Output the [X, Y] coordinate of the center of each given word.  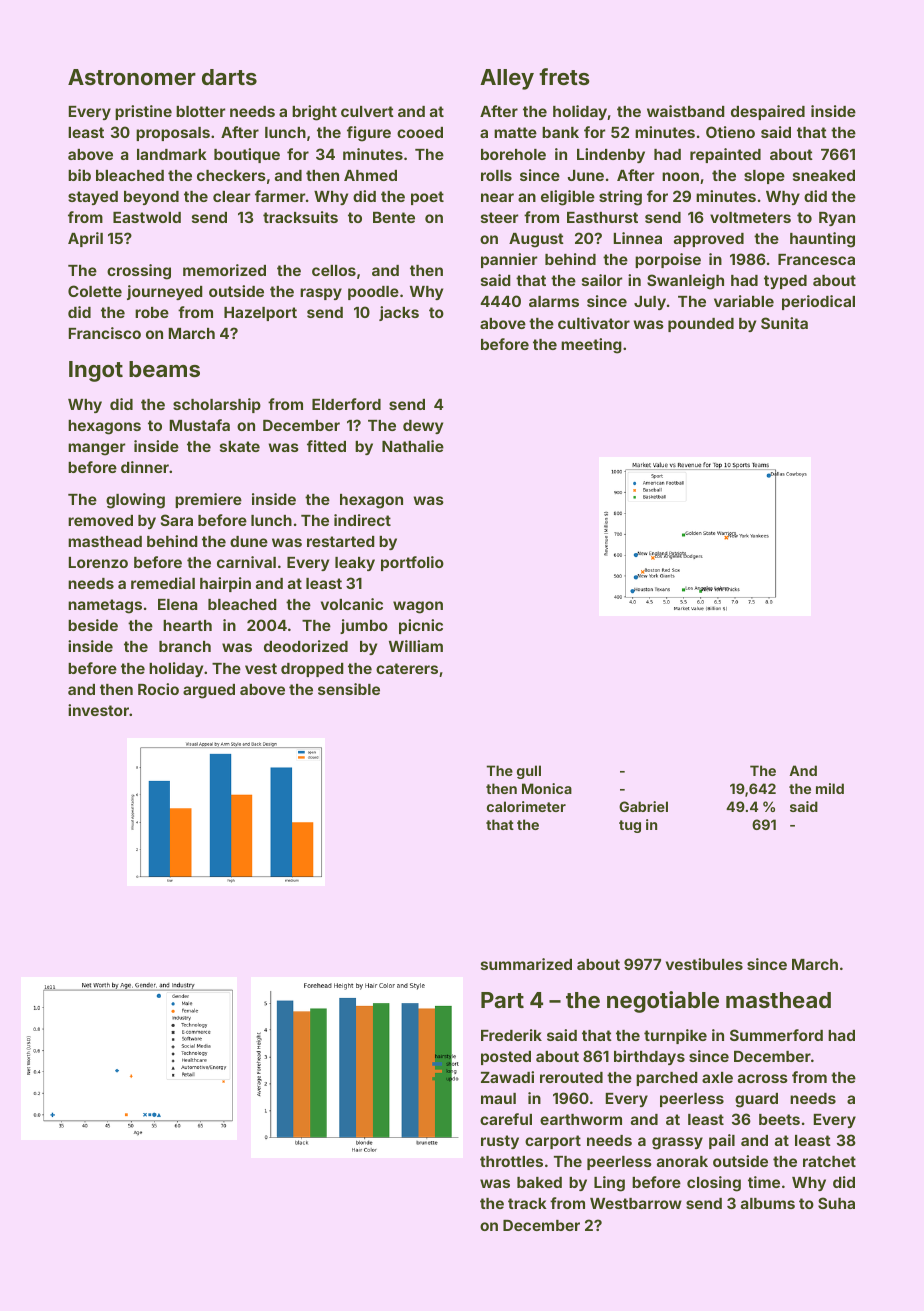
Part [502, 1000]
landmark [172, 154]
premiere [208, 500]
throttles [511, 1161]
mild [830, 788]
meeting [591, 346]
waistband [686, 111]
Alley [507, 79]
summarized [526, 964]
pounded [701, 325]
